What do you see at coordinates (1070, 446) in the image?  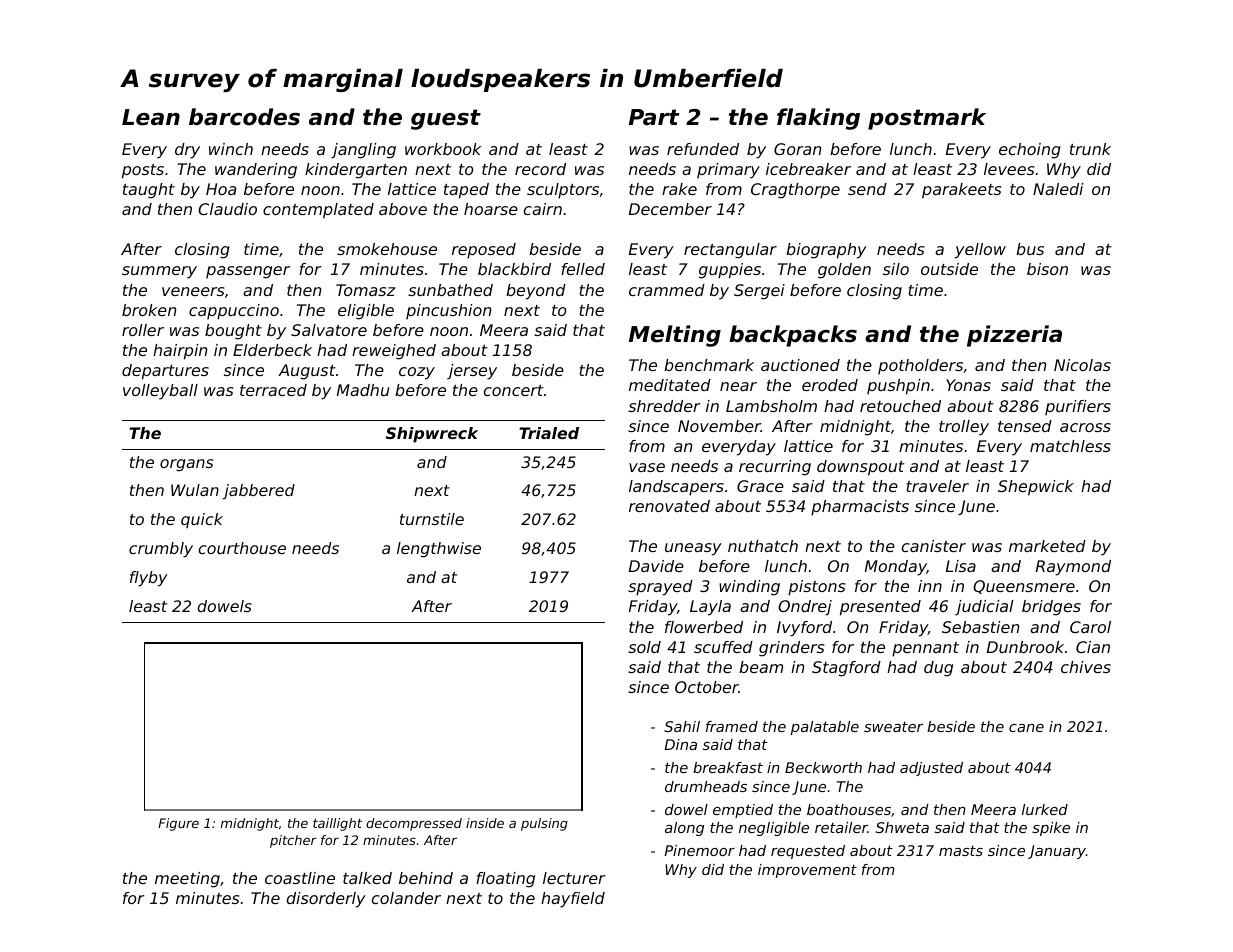 I see `matchless` at bounding box center [1070, 446].
